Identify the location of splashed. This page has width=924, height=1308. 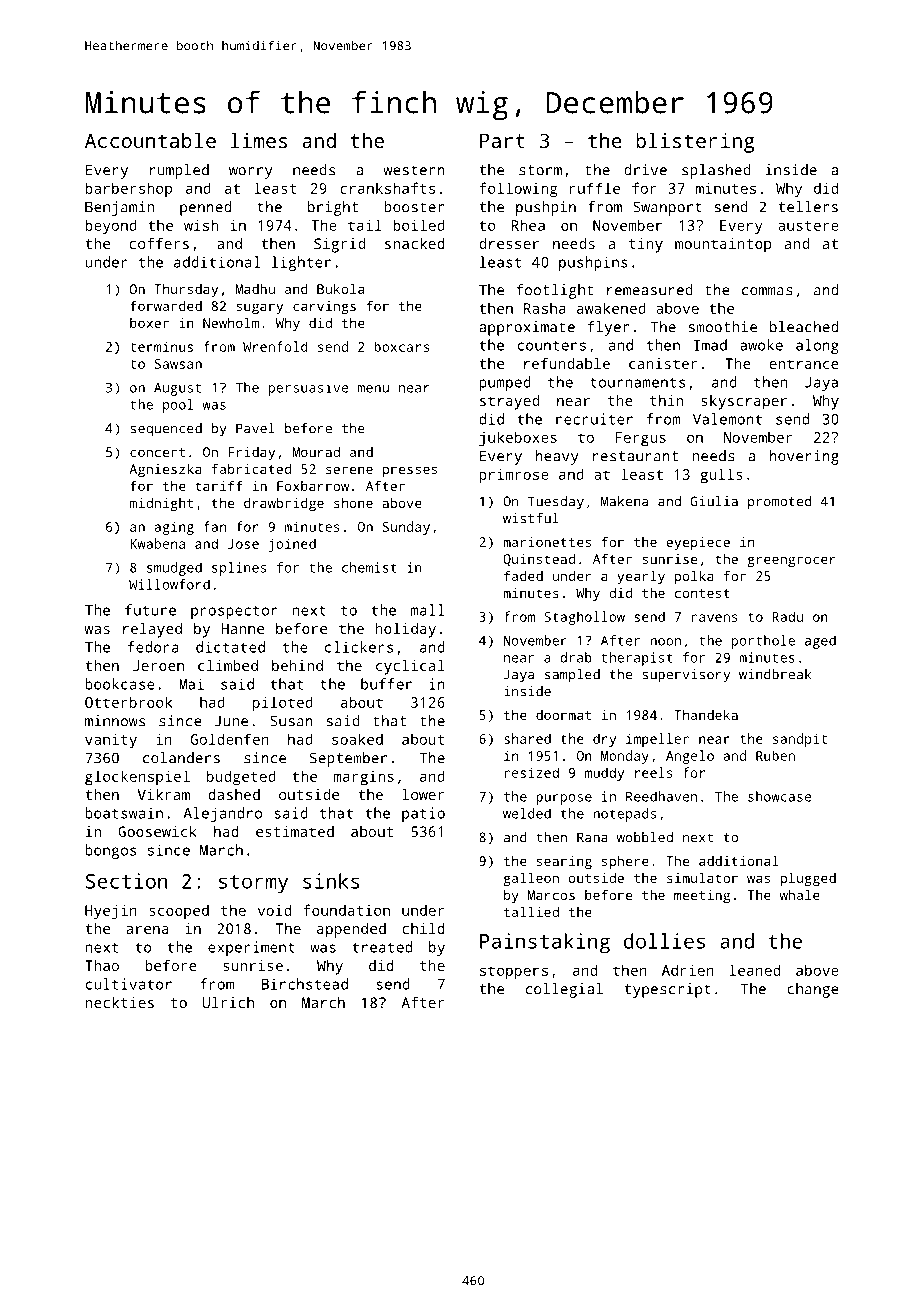
(716, 171).
